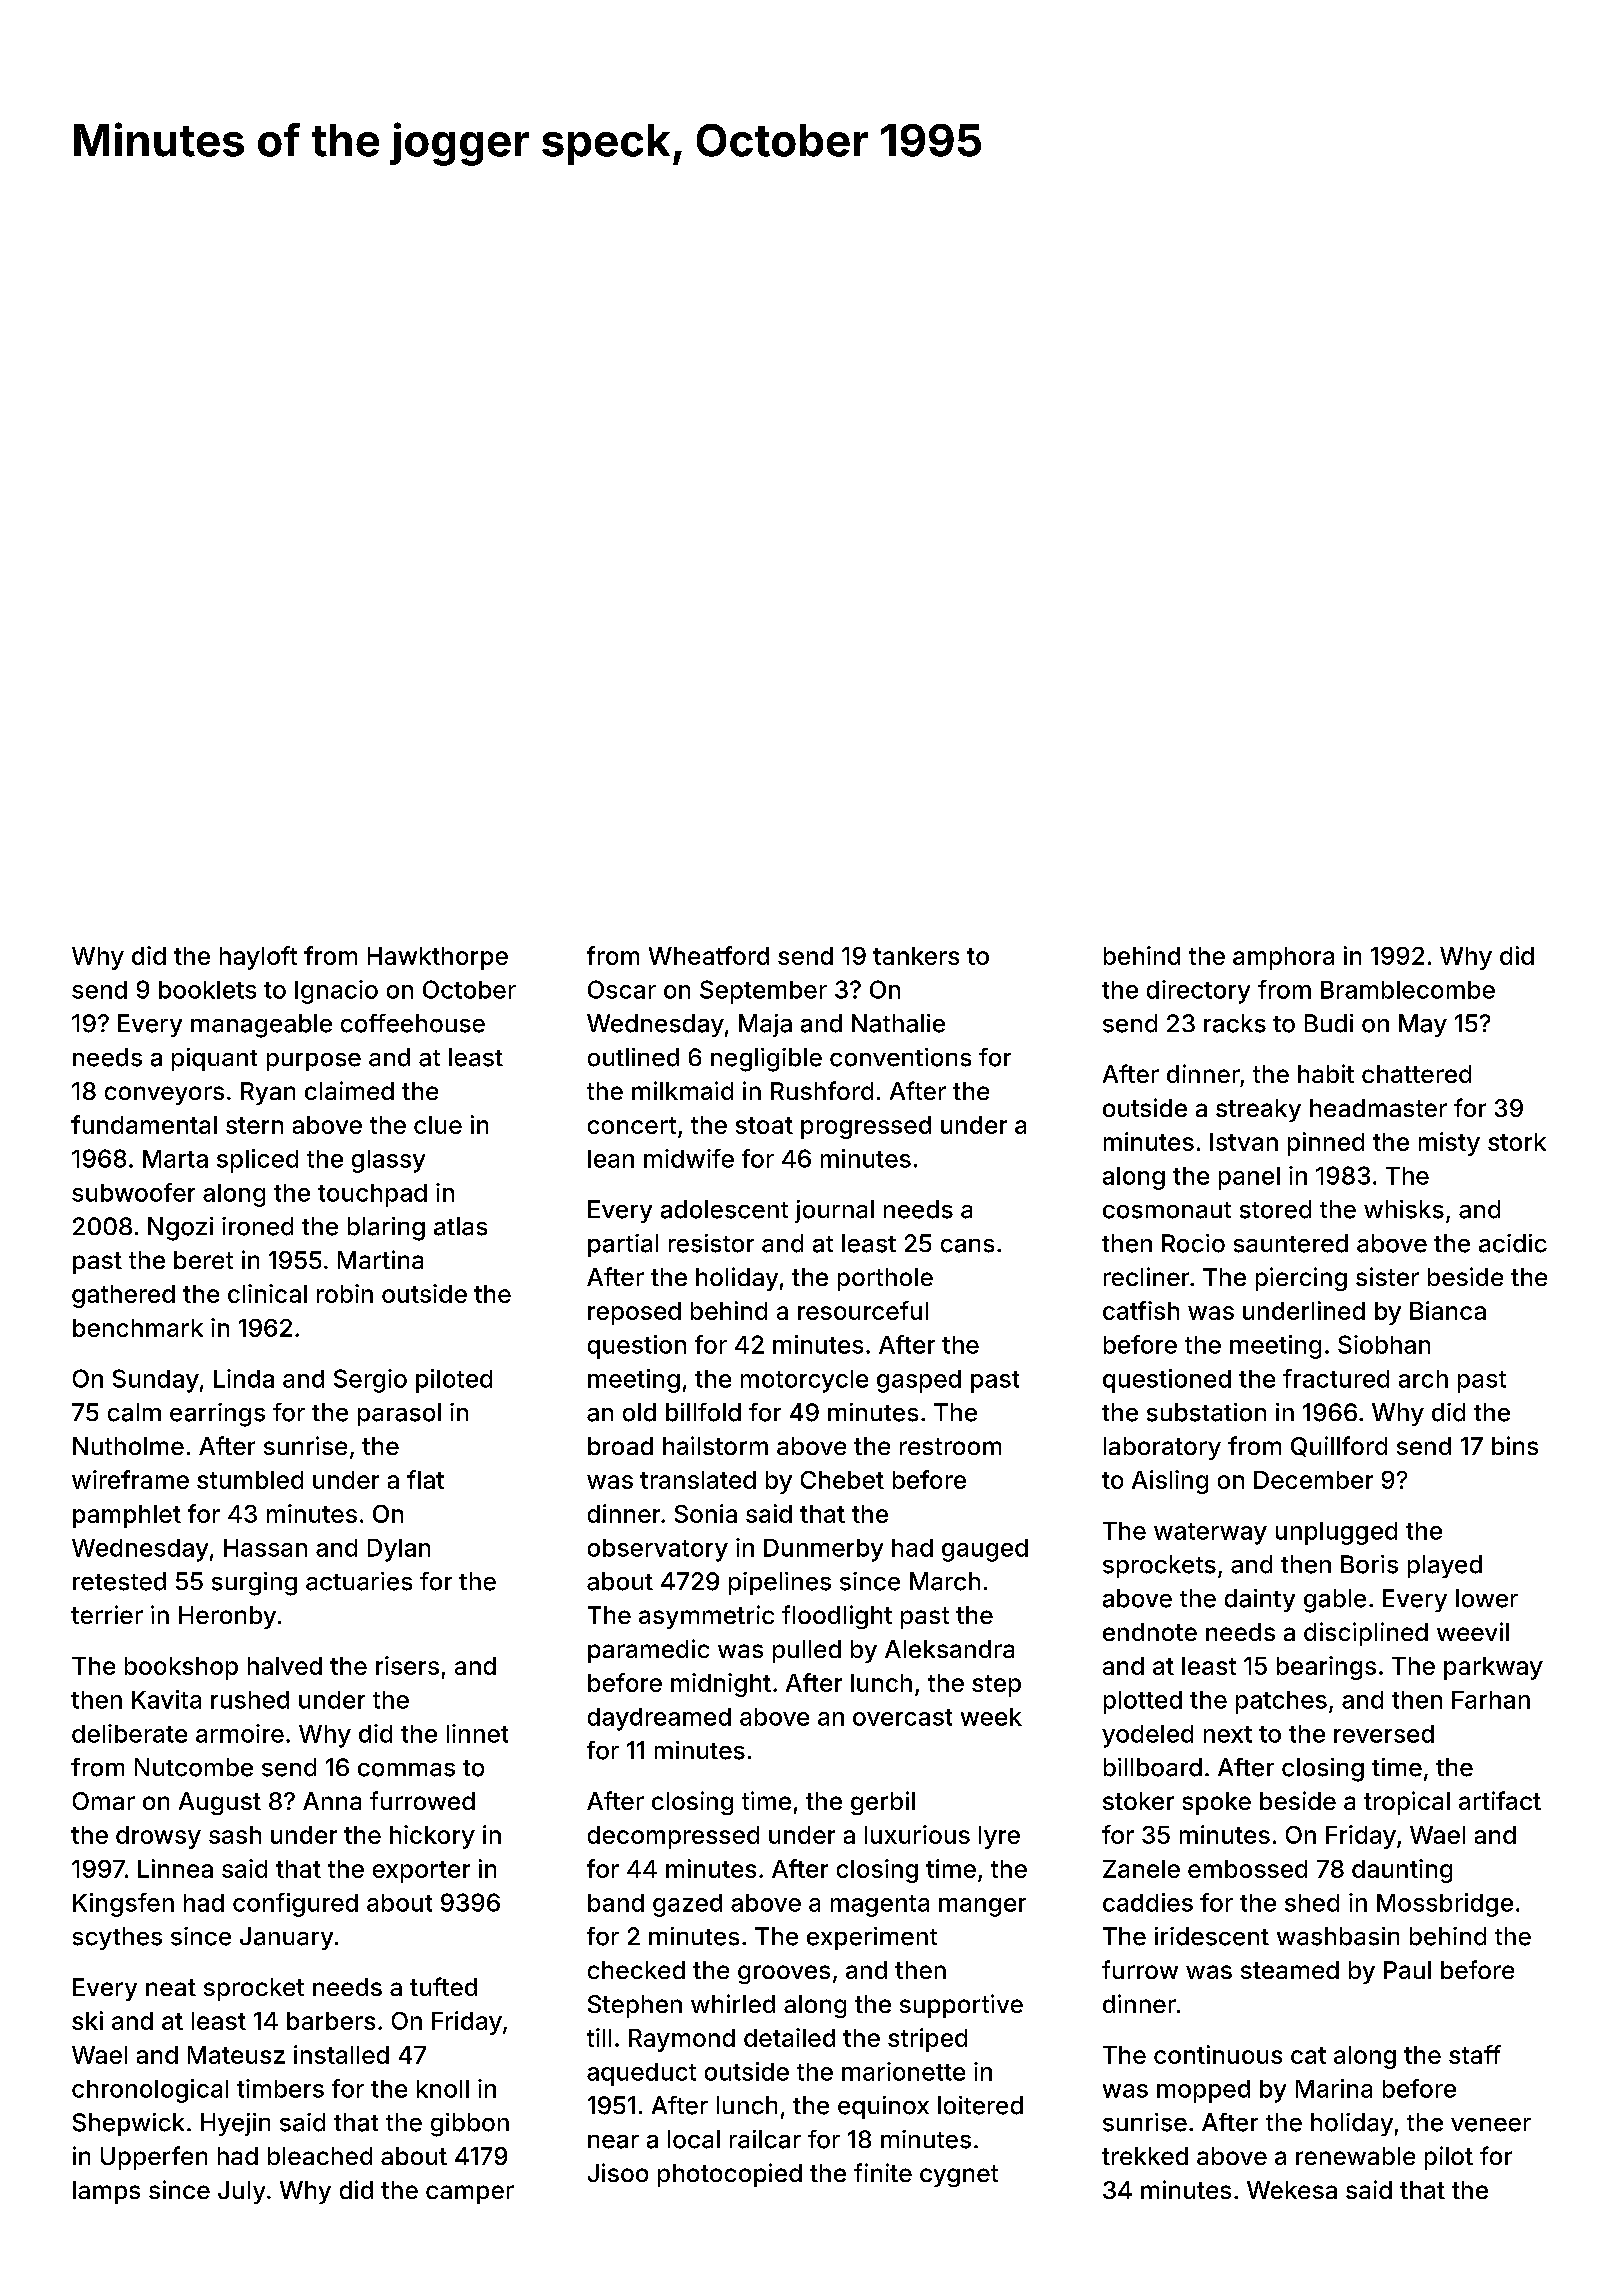 This screenshot has height=2292, width=1620. Describe the element at coordinates (380, 1259) in the screenshot. I see `Martina` at that location.
